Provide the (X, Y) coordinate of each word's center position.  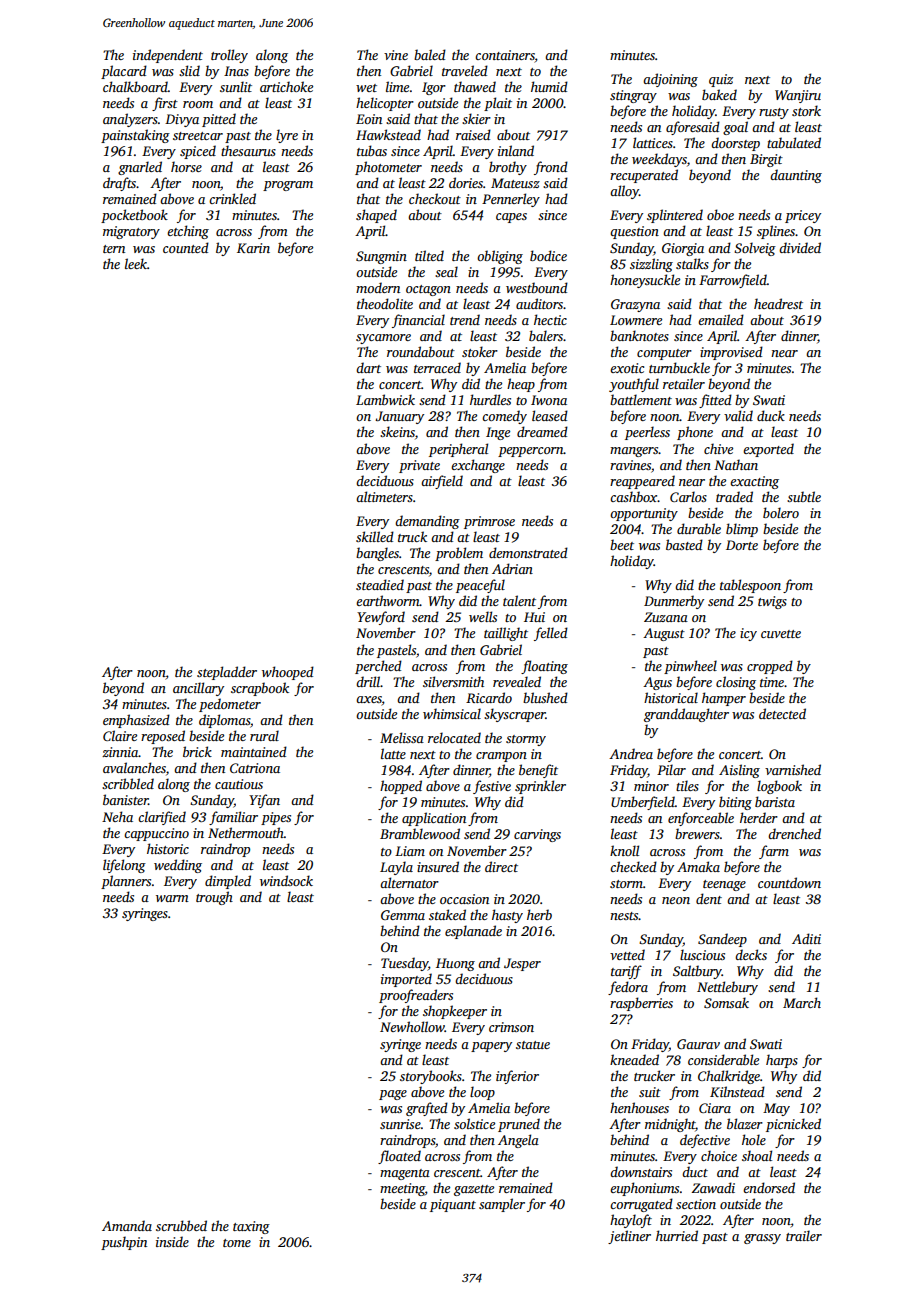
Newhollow (412, 1026)
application (434, 819)
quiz (721, 80)
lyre (287, 136)
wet (366, 88)
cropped (770, 667)
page (393, 1095)
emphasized (136, 721)
